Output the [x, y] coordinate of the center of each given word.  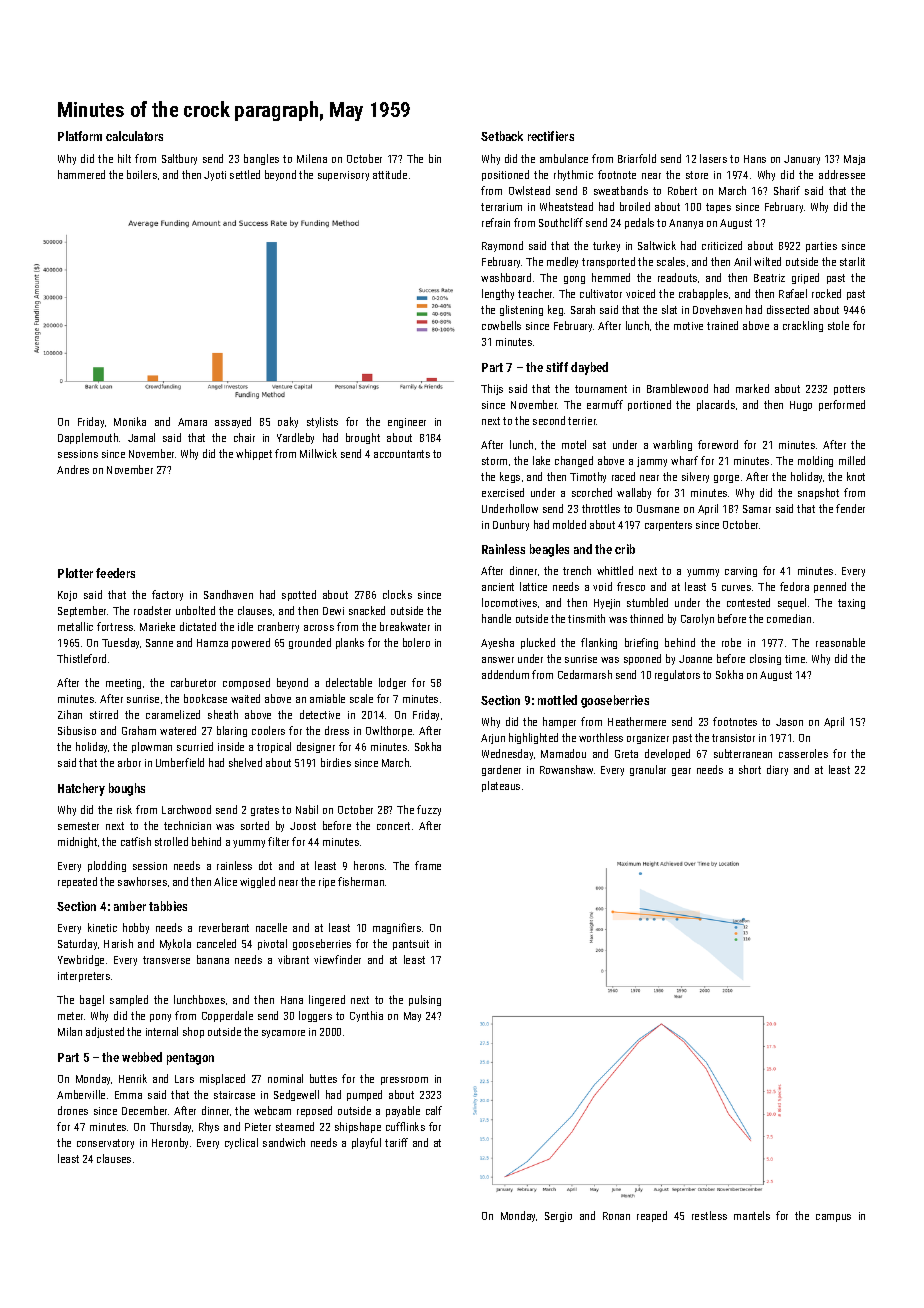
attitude [390, 174]
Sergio [558, 1217]
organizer [648, 739]
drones [73, 1110]
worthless [601, 737]
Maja [854, 160]
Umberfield [180, 762]
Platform [80, 136]
